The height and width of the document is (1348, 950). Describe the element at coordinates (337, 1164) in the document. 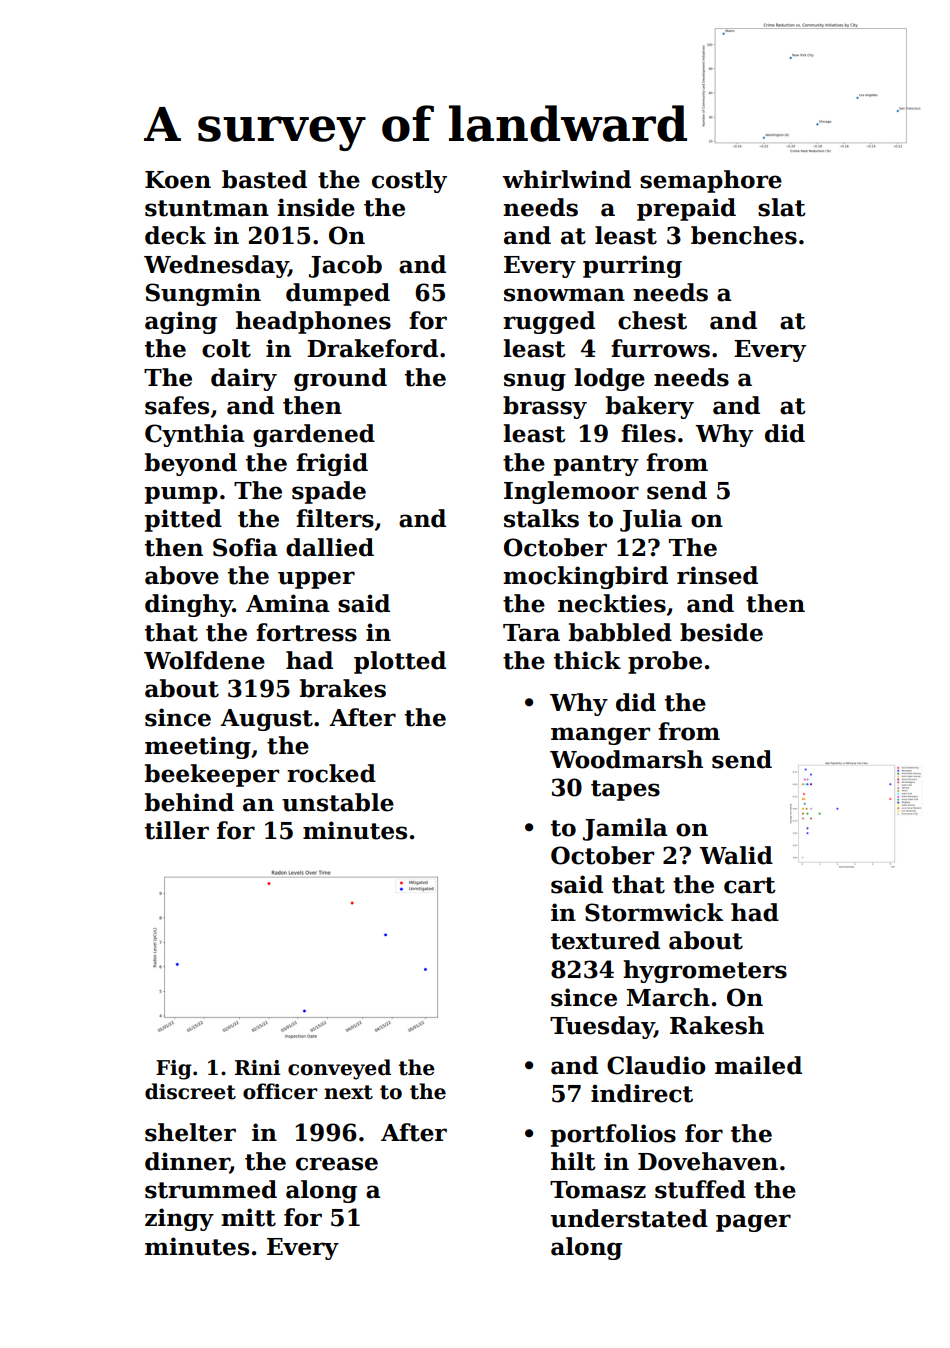

I see `crease` at that location.
